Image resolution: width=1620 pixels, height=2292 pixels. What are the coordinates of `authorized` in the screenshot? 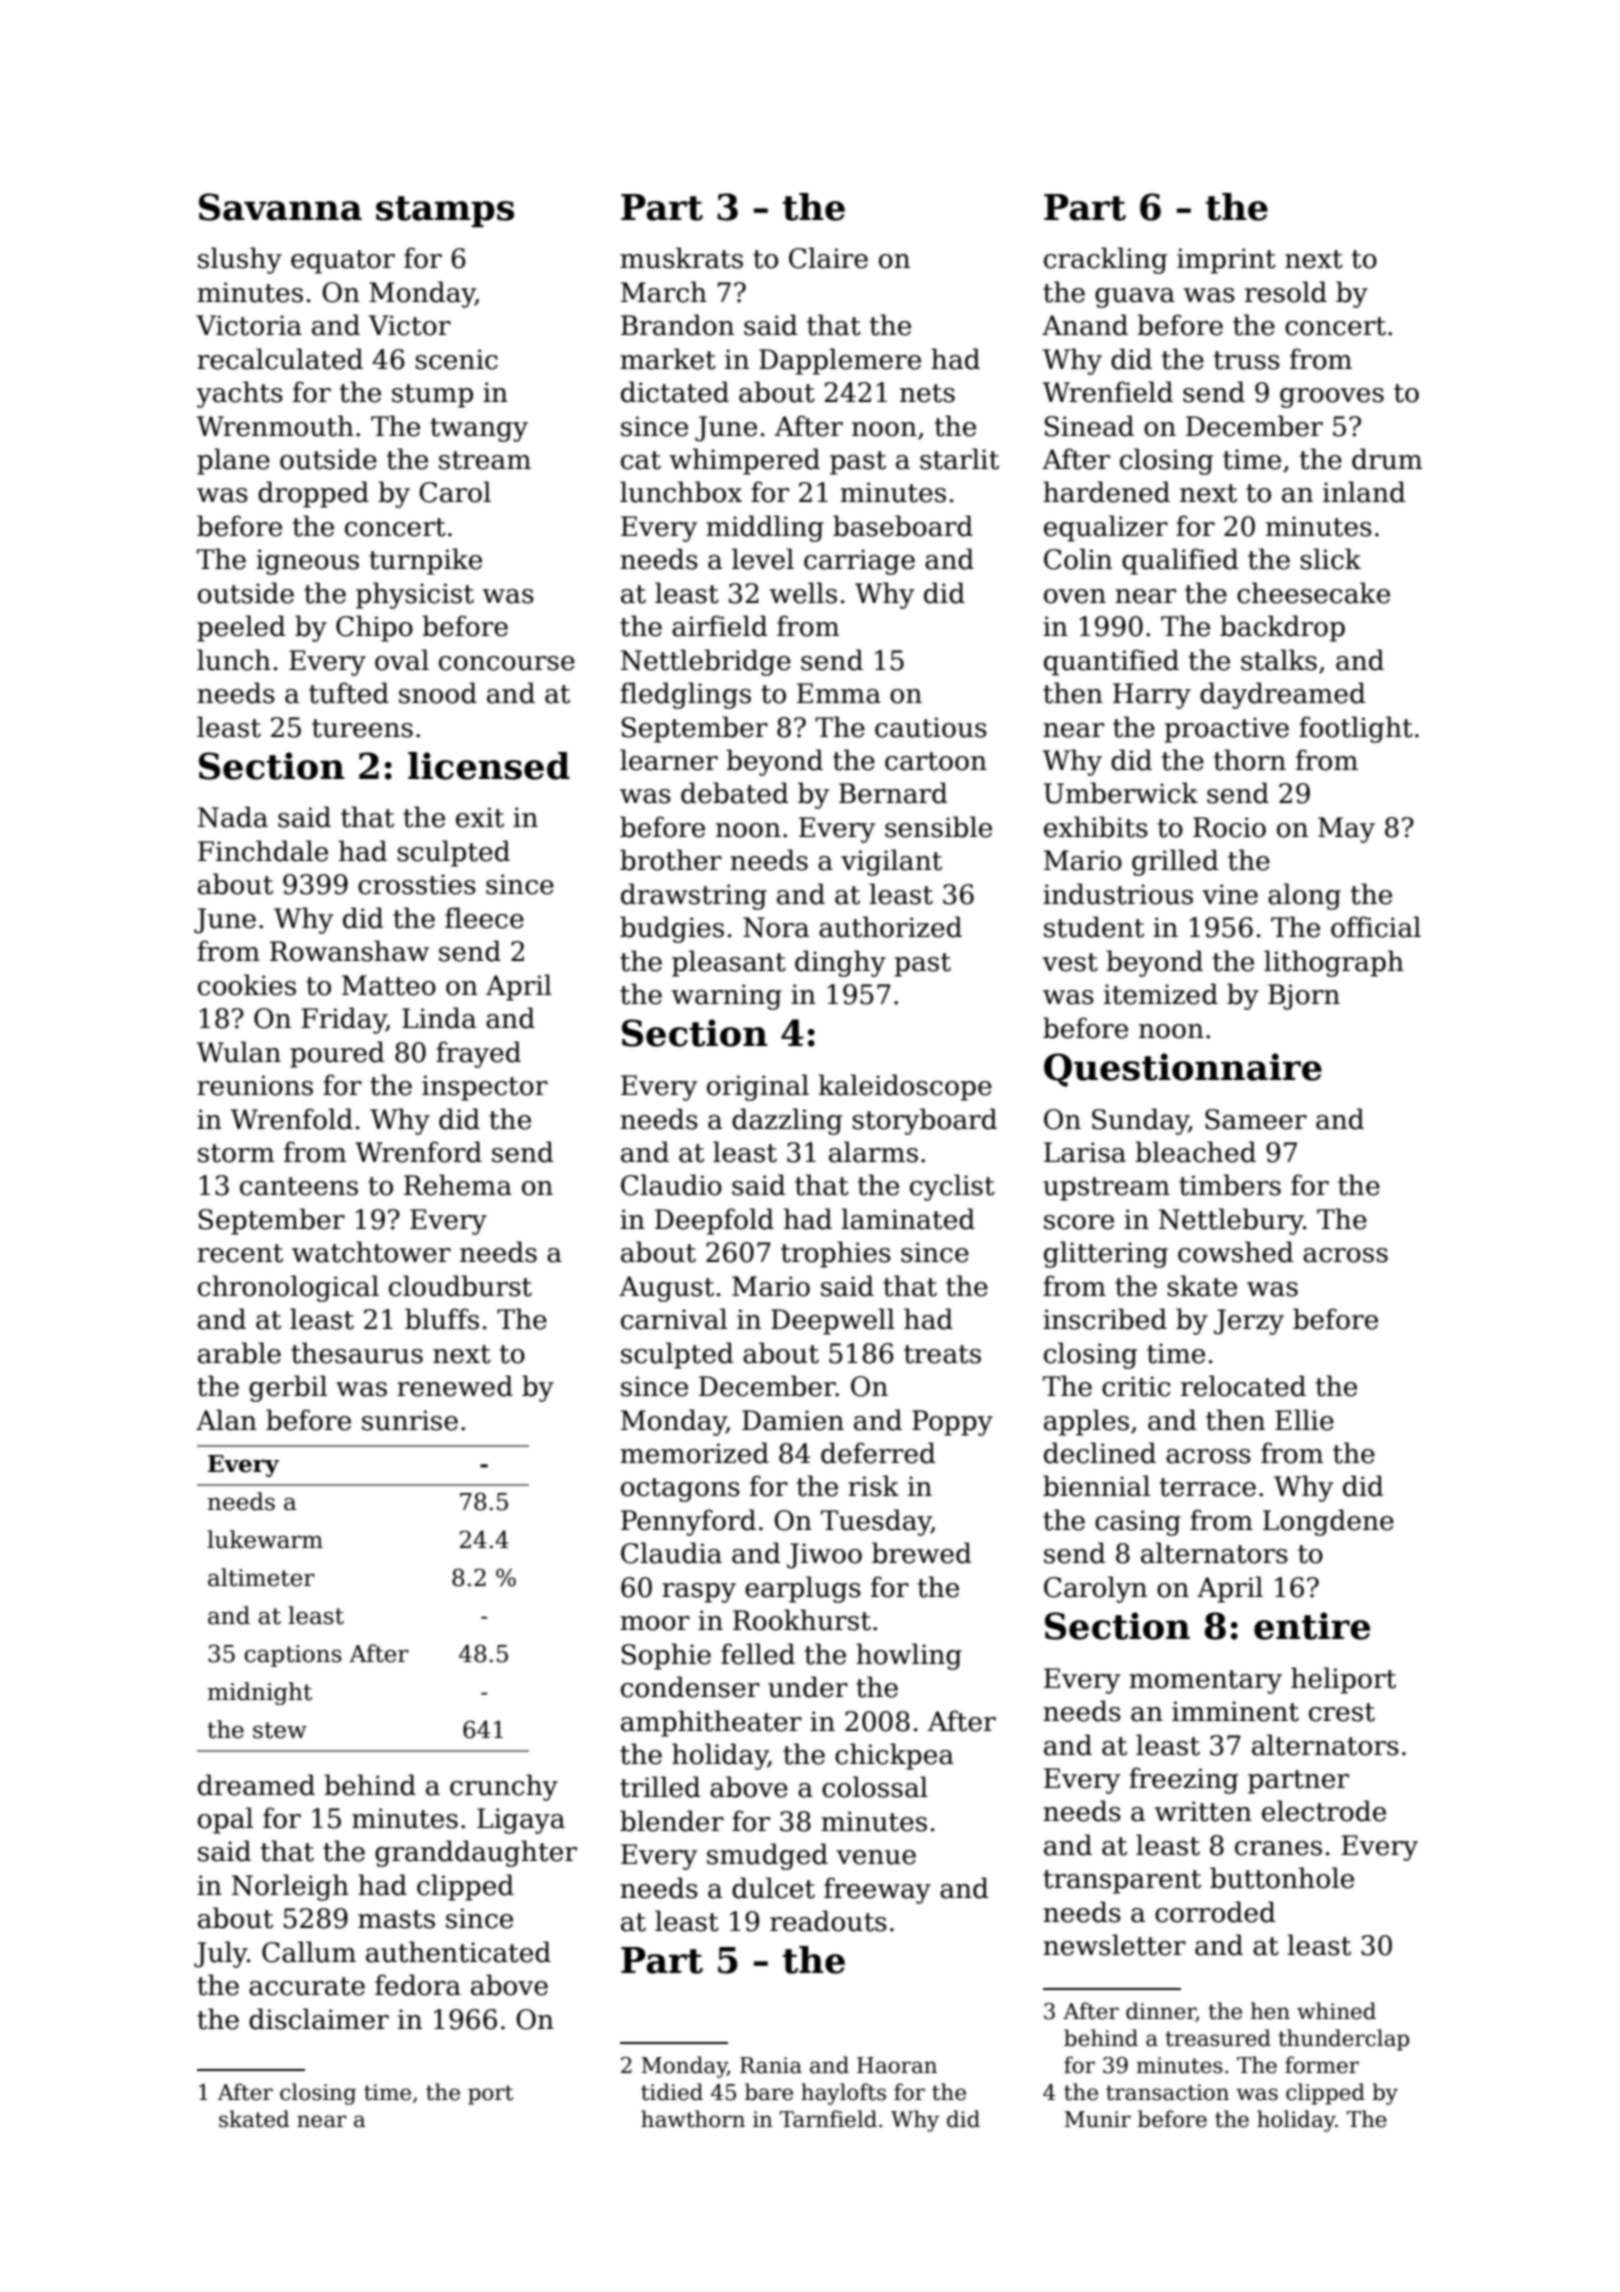 It's located at (890, 927).
